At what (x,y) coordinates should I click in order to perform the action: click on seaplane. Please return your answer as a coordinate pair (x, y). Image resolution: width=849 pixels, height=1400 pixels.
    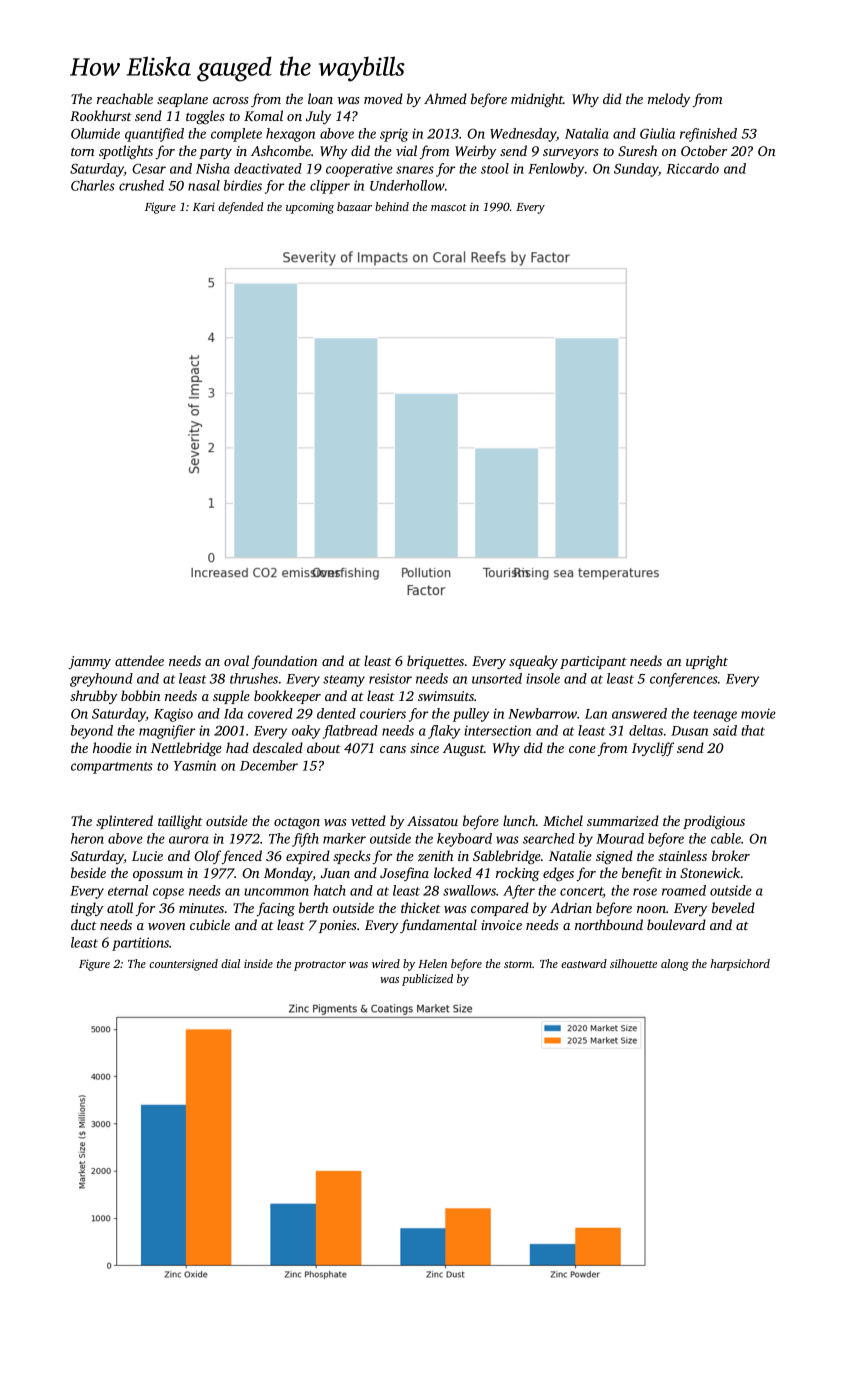
    Looking at the image, I should click on (182, 100).
